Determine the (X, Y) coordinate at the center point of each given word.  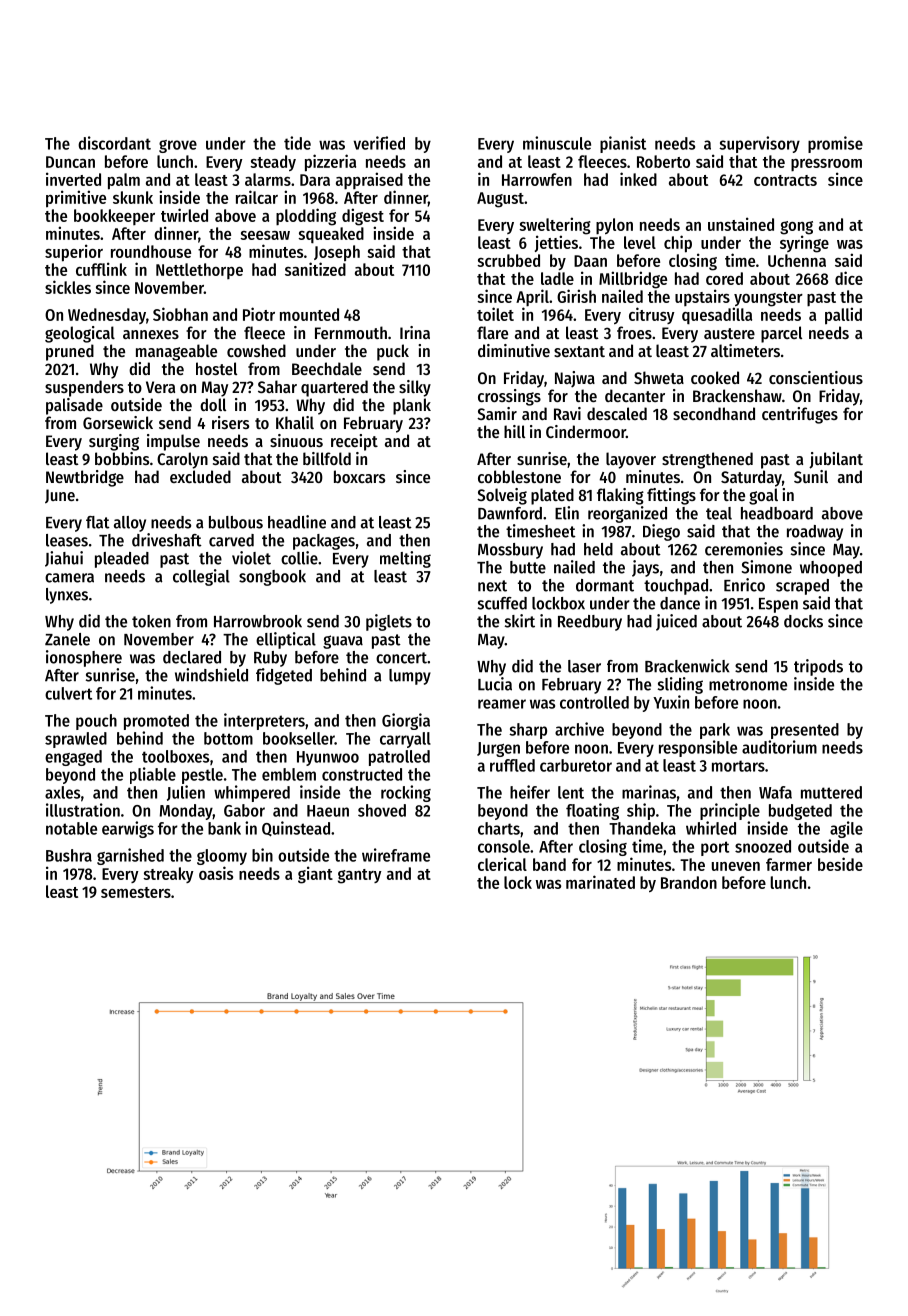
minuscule (557, 143)
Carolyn (182, 460)
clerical (502, 864)
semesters (136, 892)
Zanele (67, 639)
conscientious (816, 377)
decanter (635, 395)
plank (412, 406)
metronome (748, 685)
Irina (415, 332)
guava (343, 642)
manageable (176, 352)
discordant (114, 143)
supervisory (759, 144)
